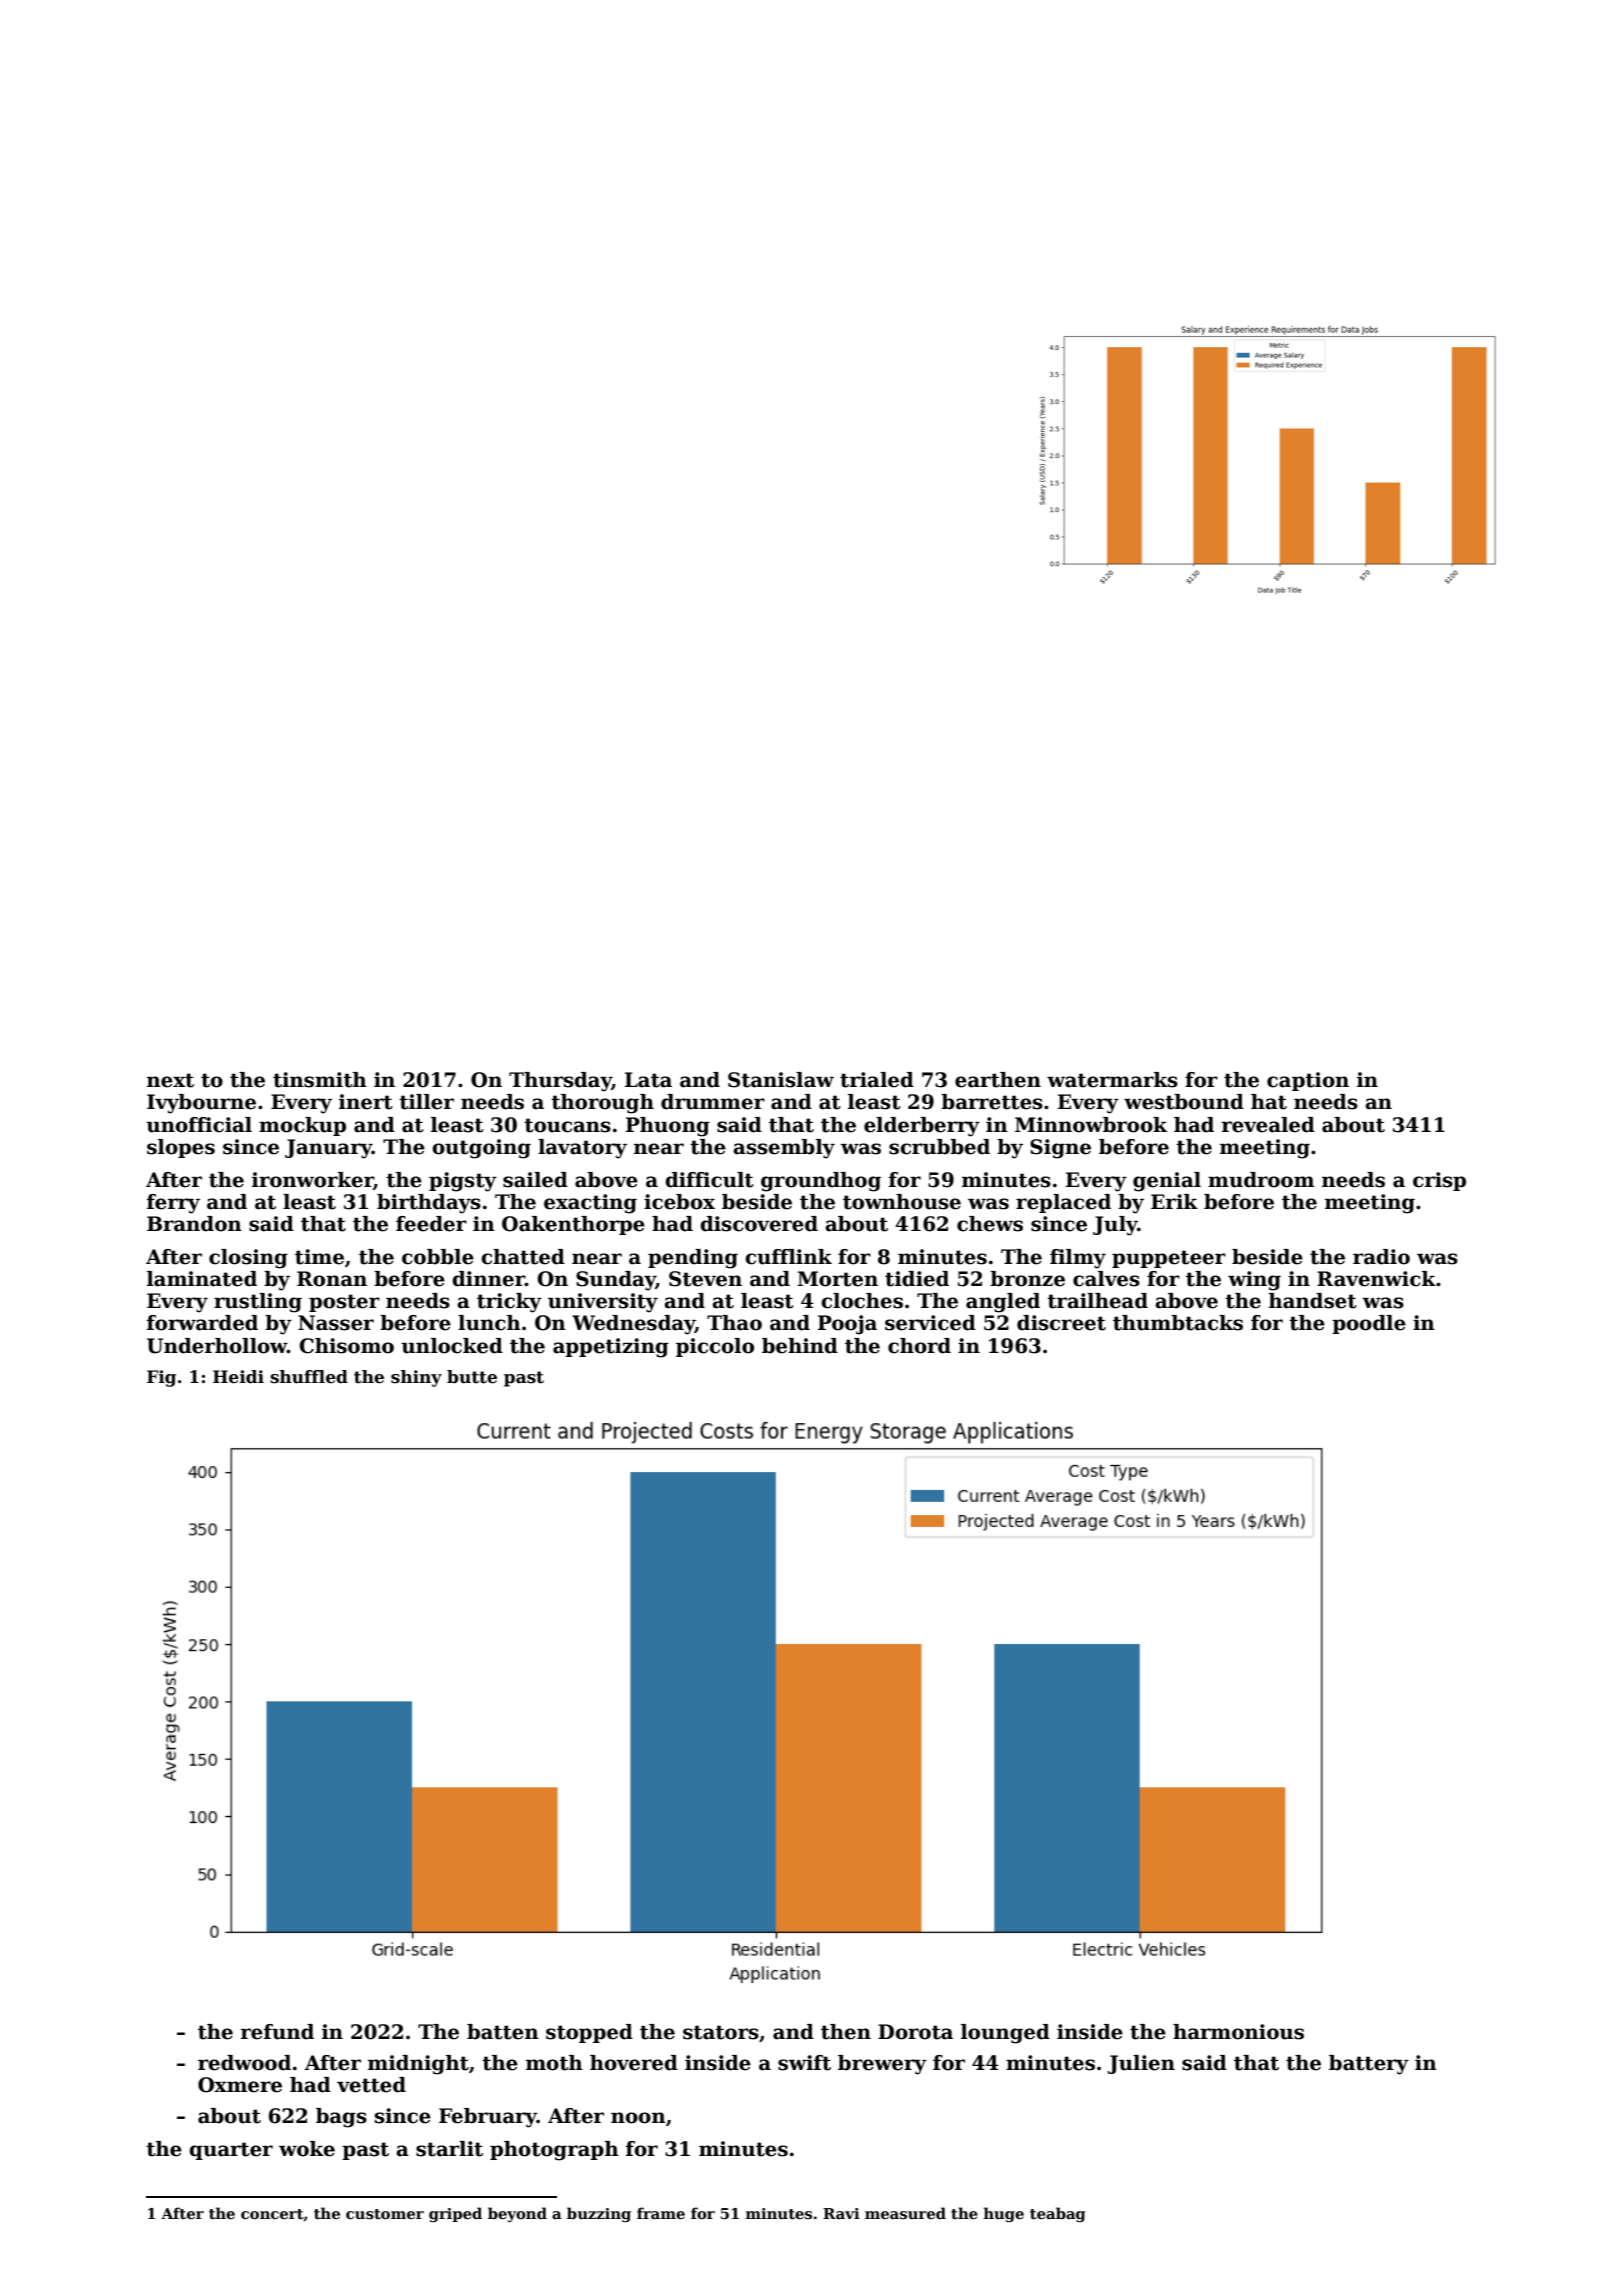  I want to click on Dorota, so click(915, 2032).
